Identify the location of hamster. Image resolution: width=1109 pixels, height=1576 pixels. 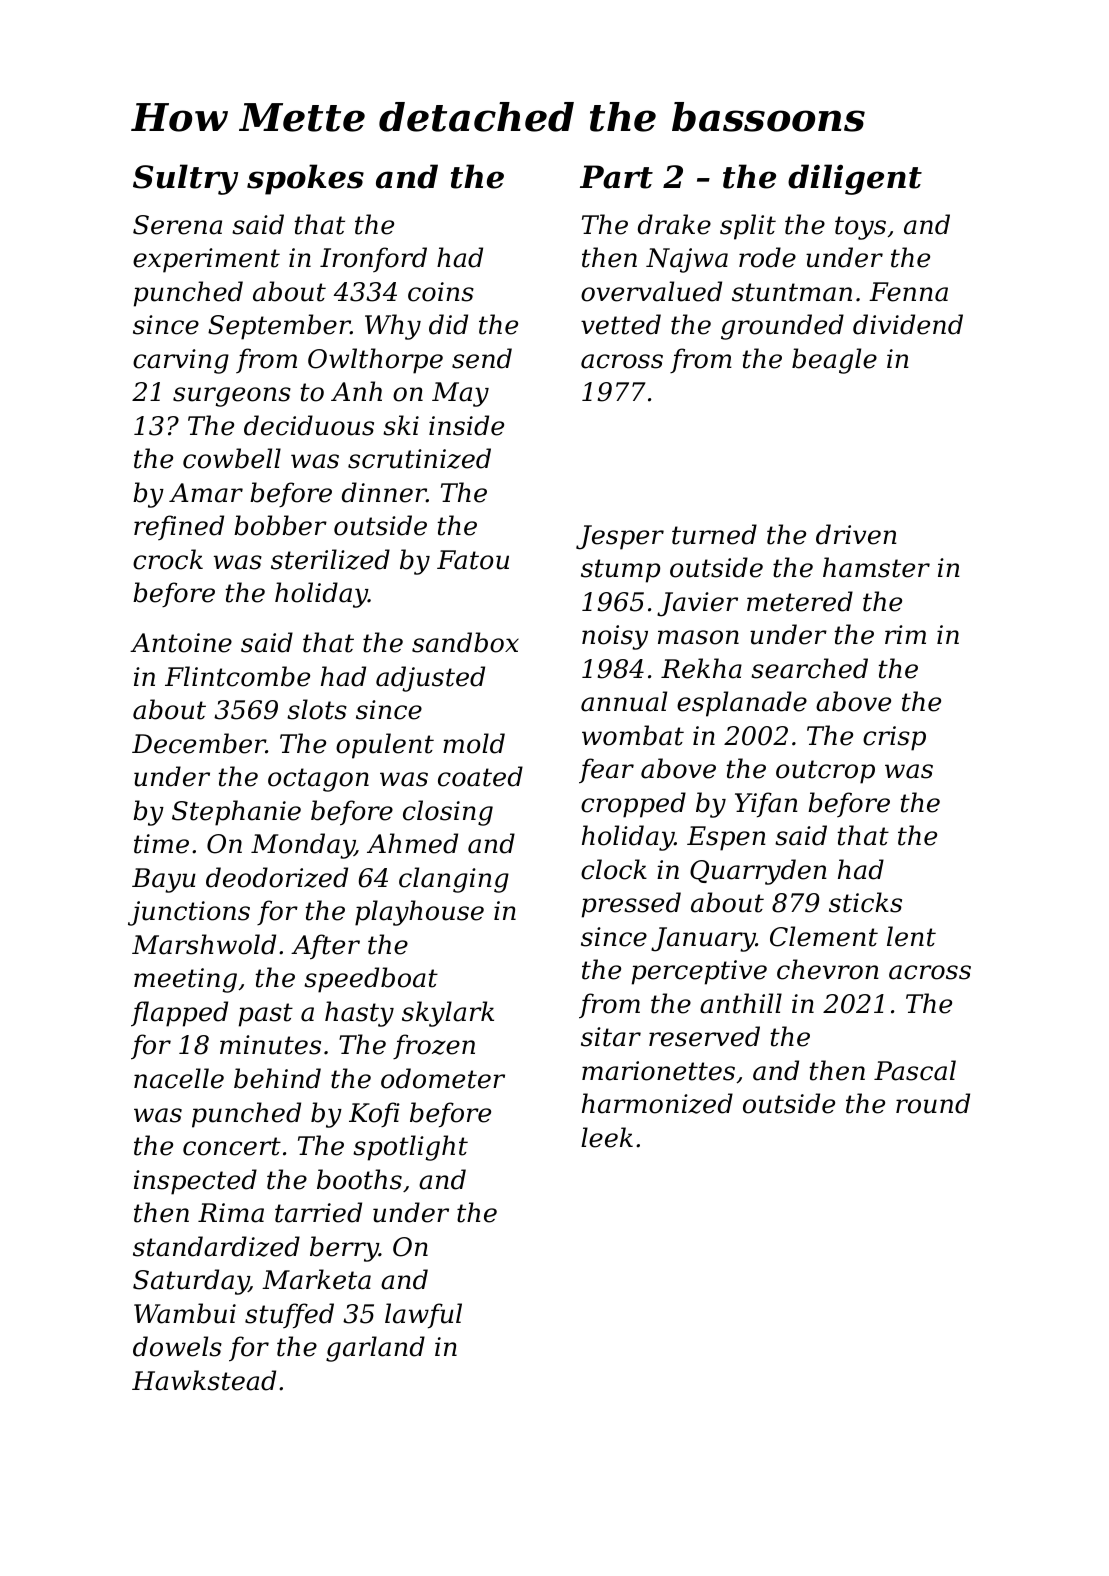
(876, 567).
